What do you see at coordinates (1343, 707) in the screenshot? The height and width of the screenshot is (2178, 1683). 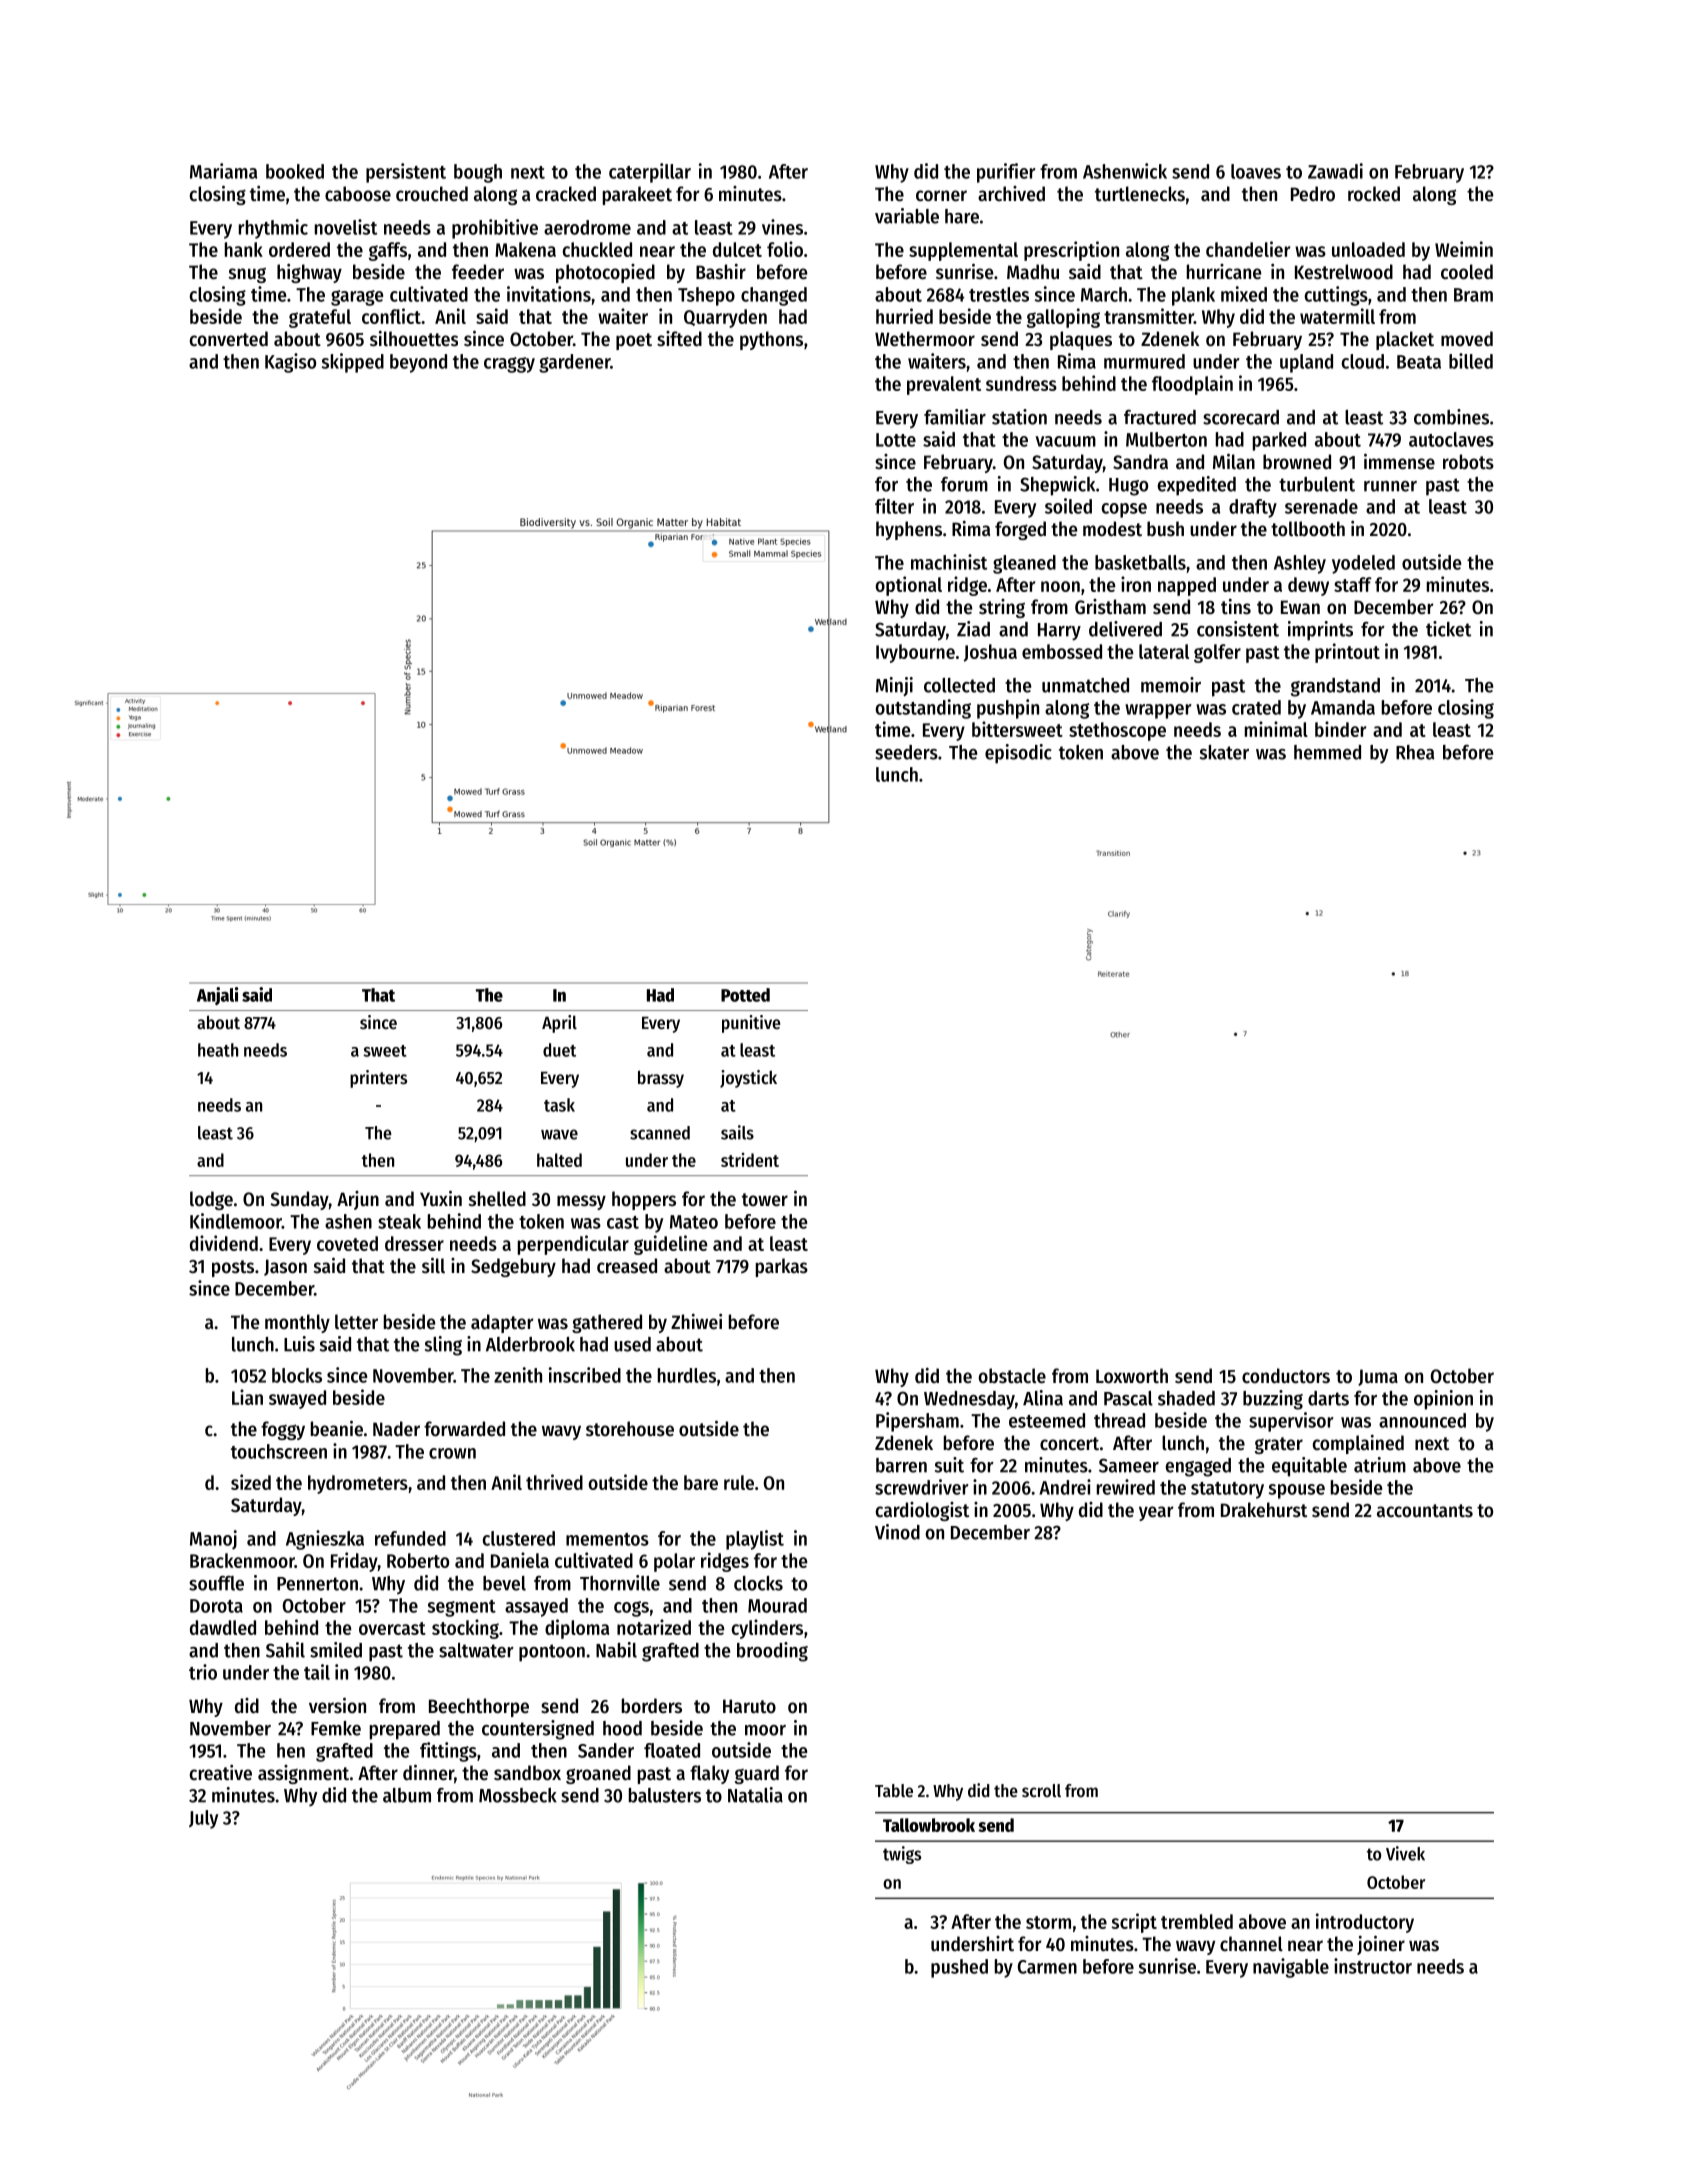 I see `Amanda` at bounding box center [1343, 707].
